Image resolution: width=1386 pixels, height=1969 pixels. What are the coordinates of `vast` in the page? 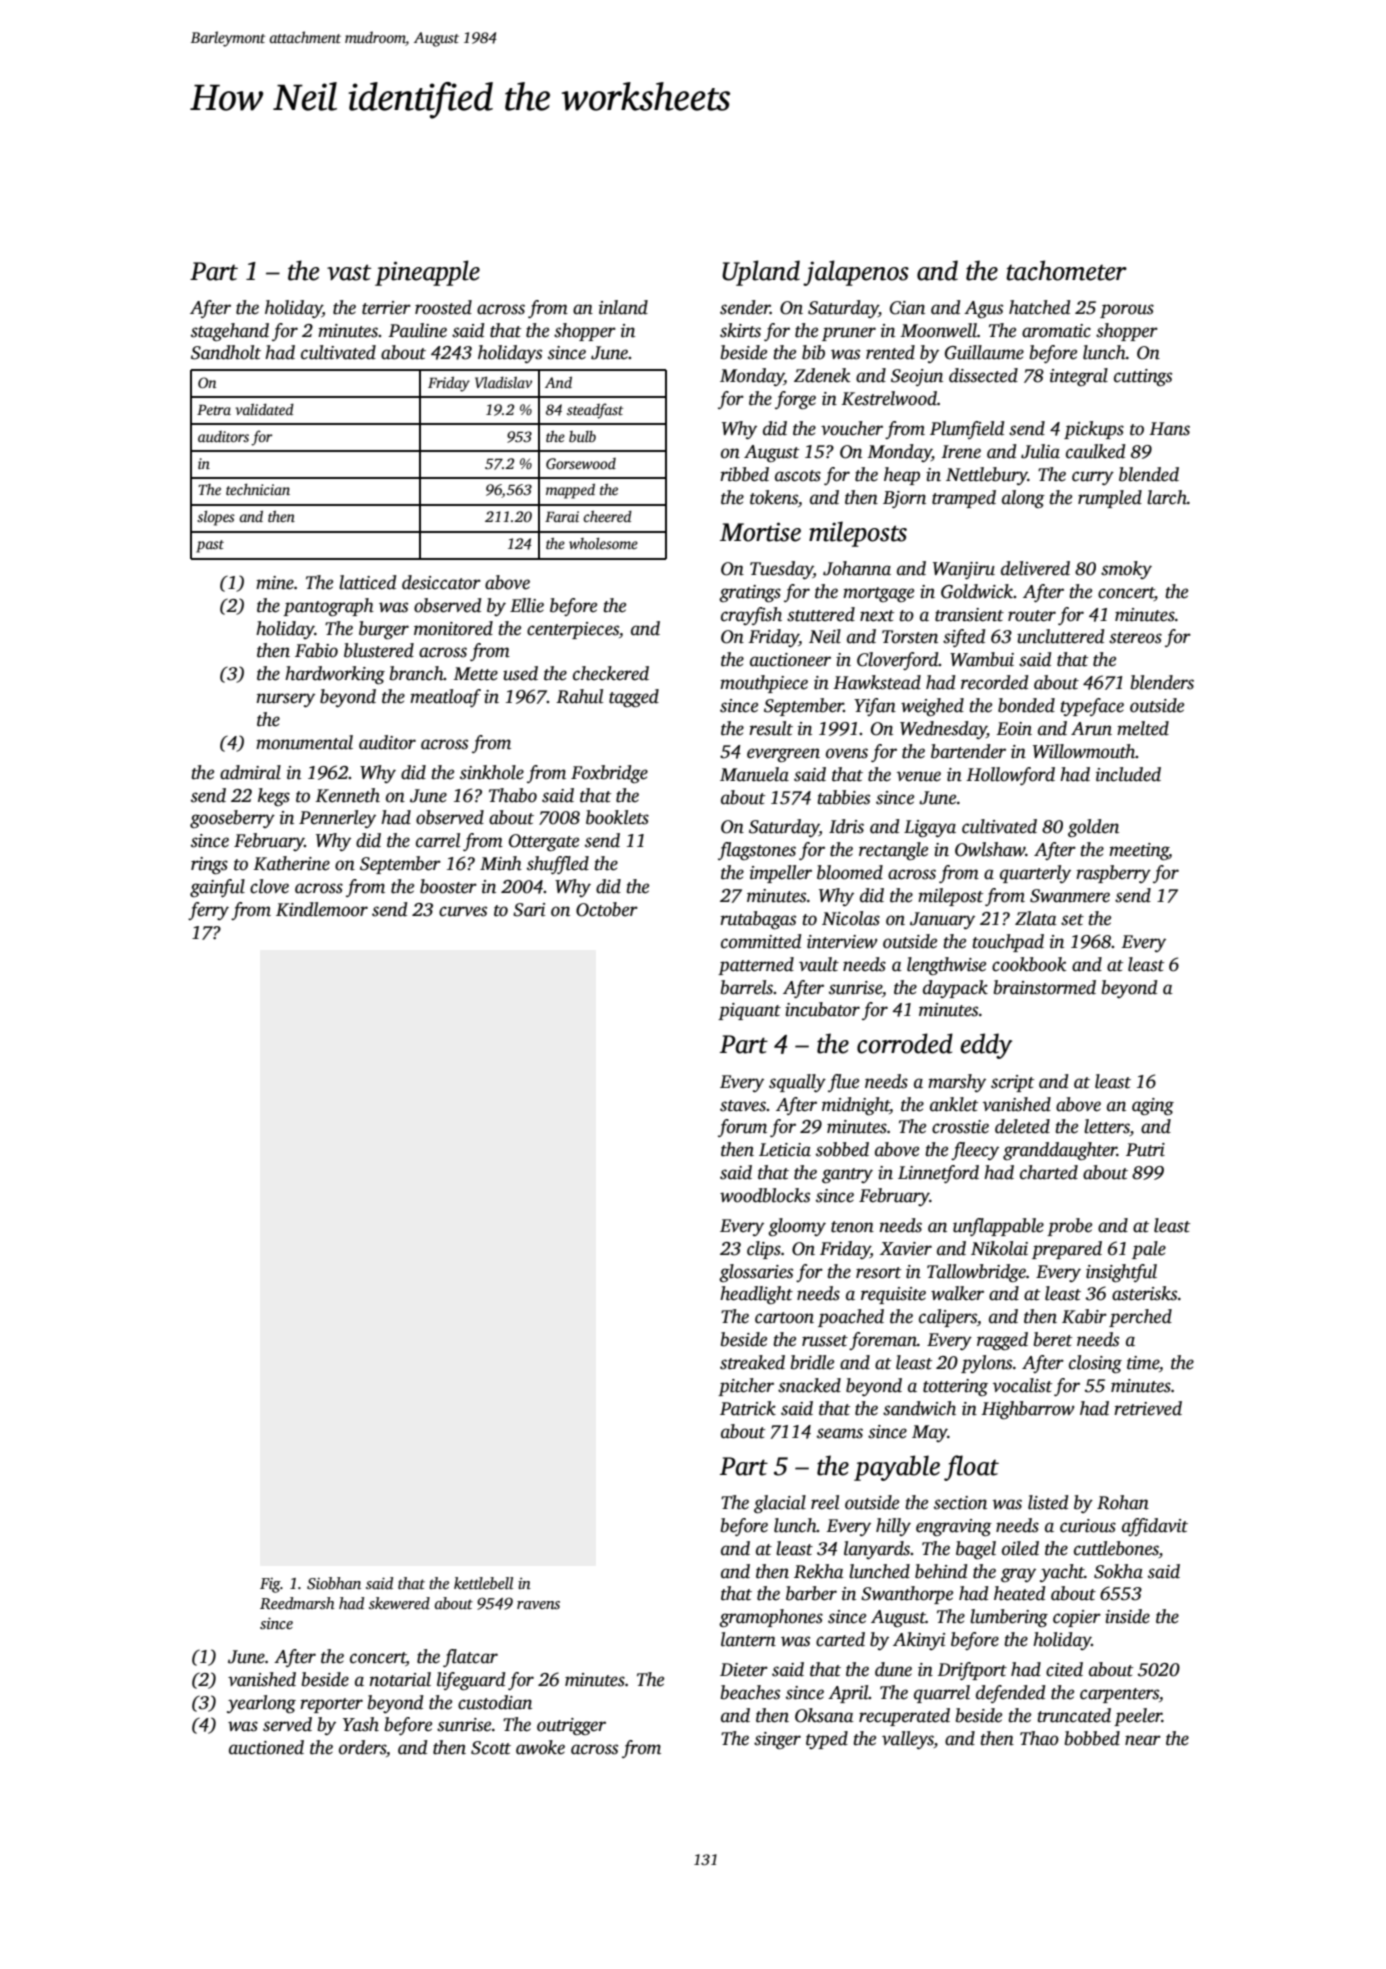 It's located at (349, 272).
